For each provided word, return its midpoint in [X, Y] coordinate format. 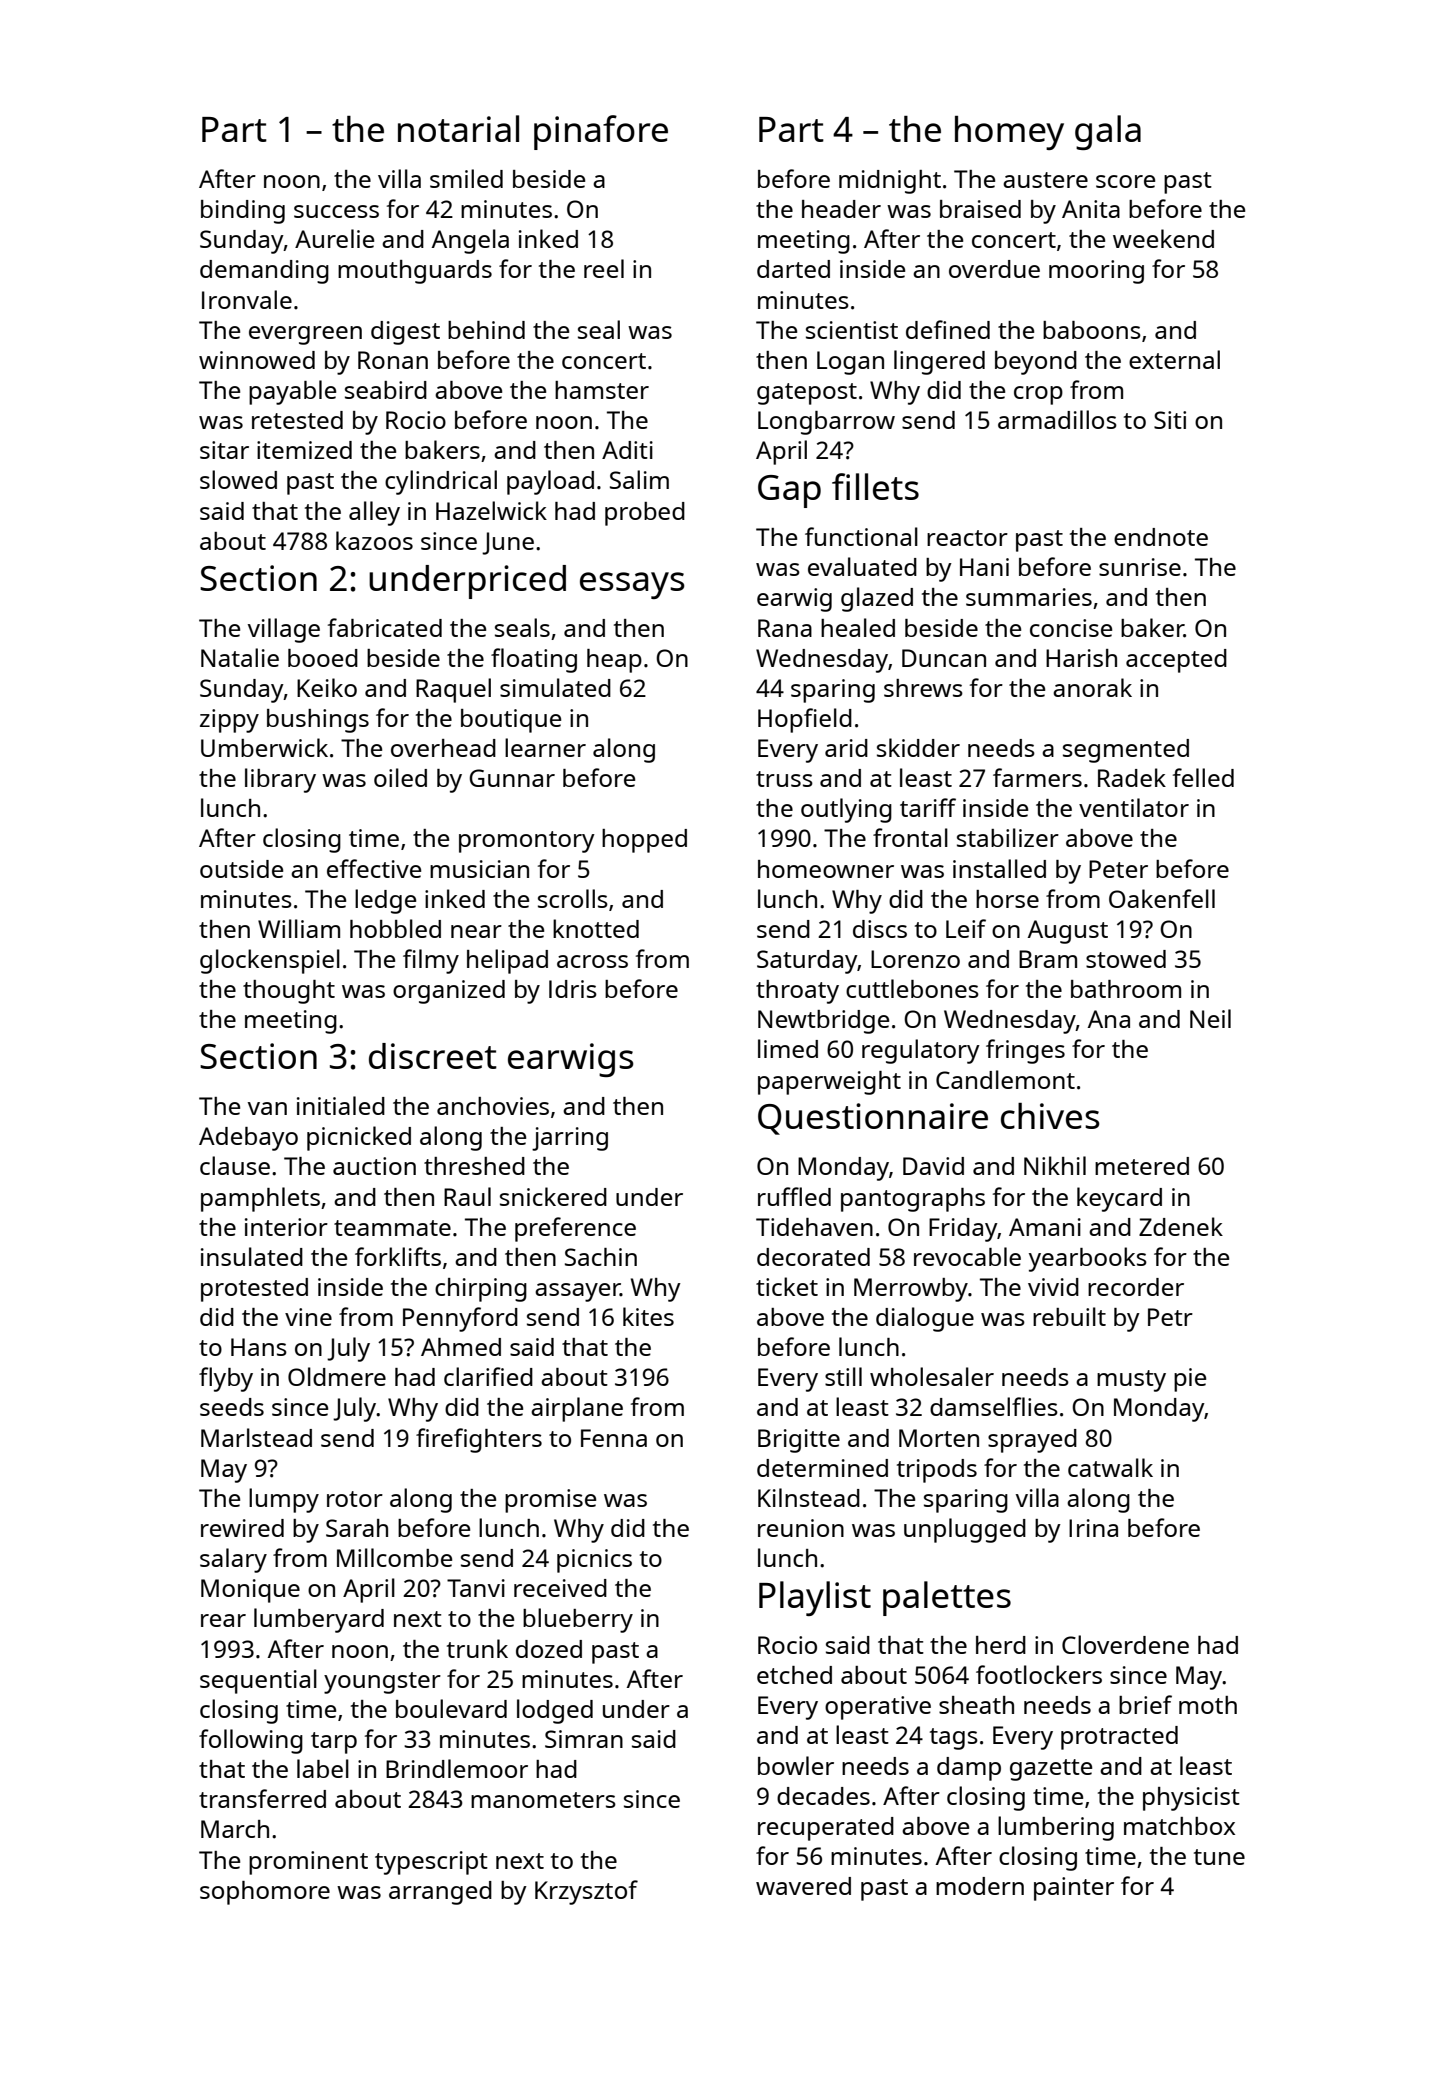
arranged [440, 1893]
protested [254, 1290]
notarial [458, 128]
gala [1108, 132]
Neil [1210, 1018]
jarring [570, 1139]
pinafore [601, 132]
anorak [1092, 687]
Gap [789, 491]
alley [374, 513]
